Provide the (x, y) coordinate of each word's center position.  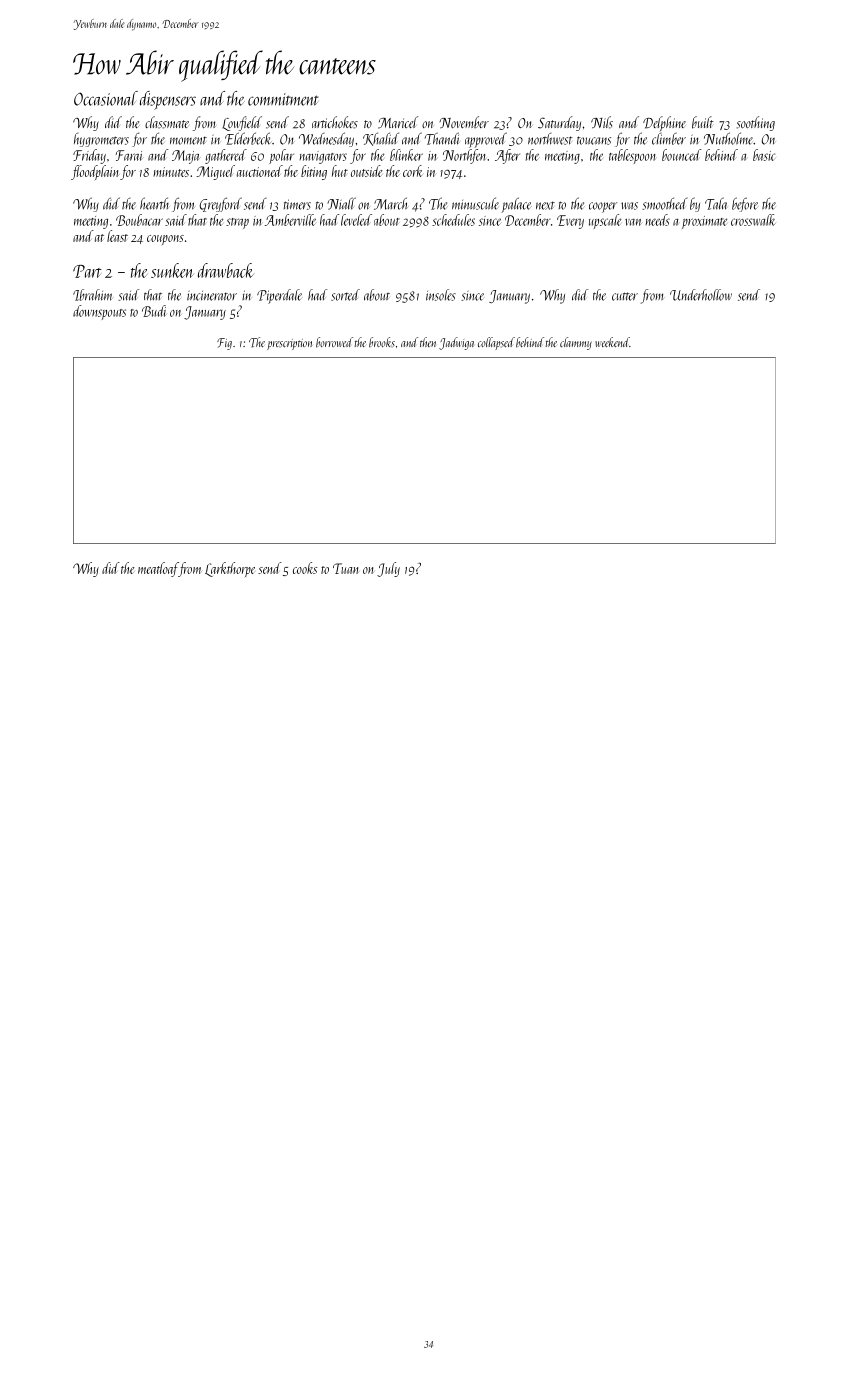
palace (516, 205)
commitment (283, 99)
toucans (594, 140)
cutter (625, 296)
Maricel (398, 122)
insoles (441, 295)
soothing (755, 123)
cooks (305, 568)
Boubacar (139, 220)
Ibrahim (92, 295)
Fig (224, 344)
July (388, 569)
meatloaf (158, 569)
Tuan (346, 568)
